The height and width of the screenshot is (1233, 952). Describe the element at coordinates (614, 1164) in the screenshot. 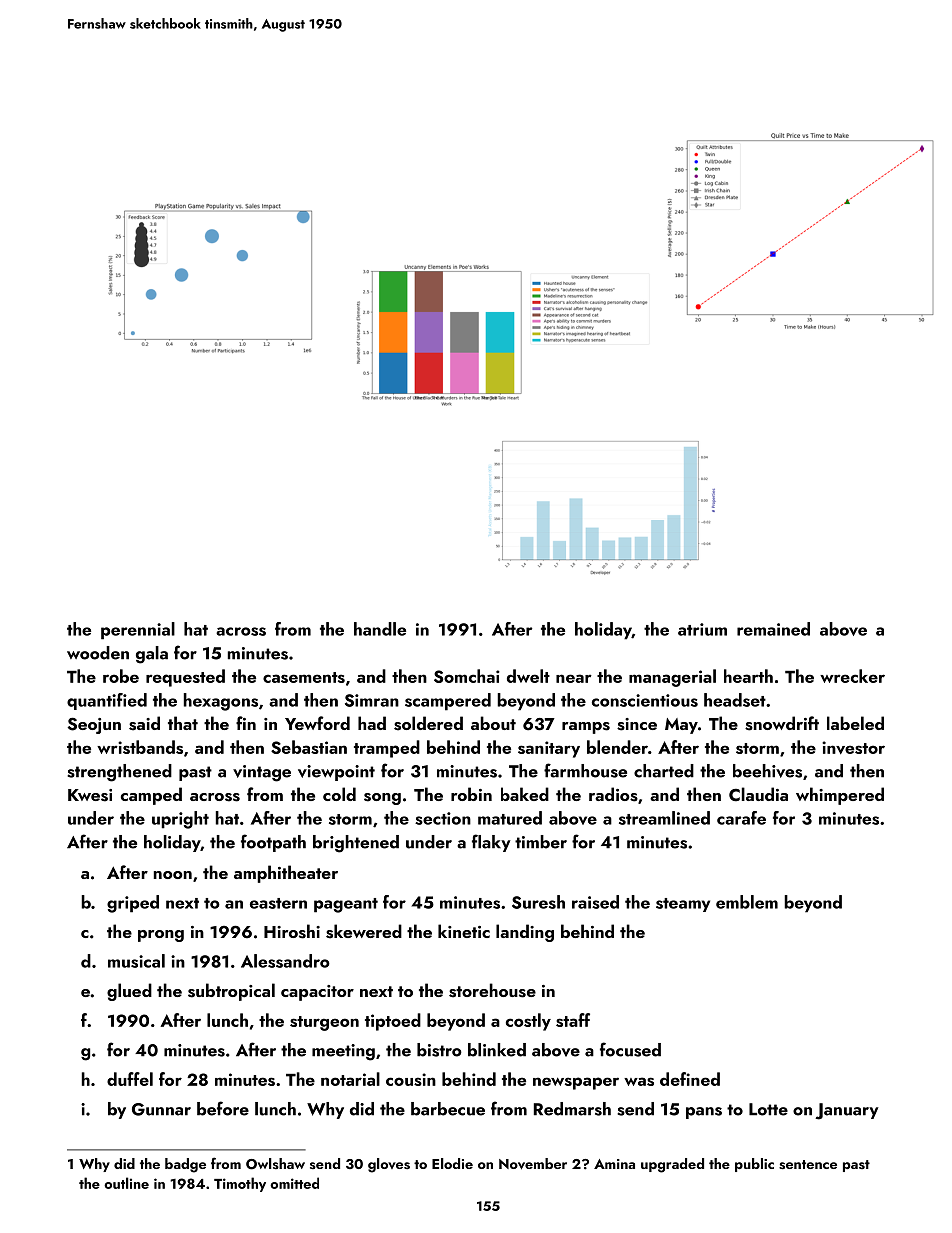

I see `Amina` at that location.
